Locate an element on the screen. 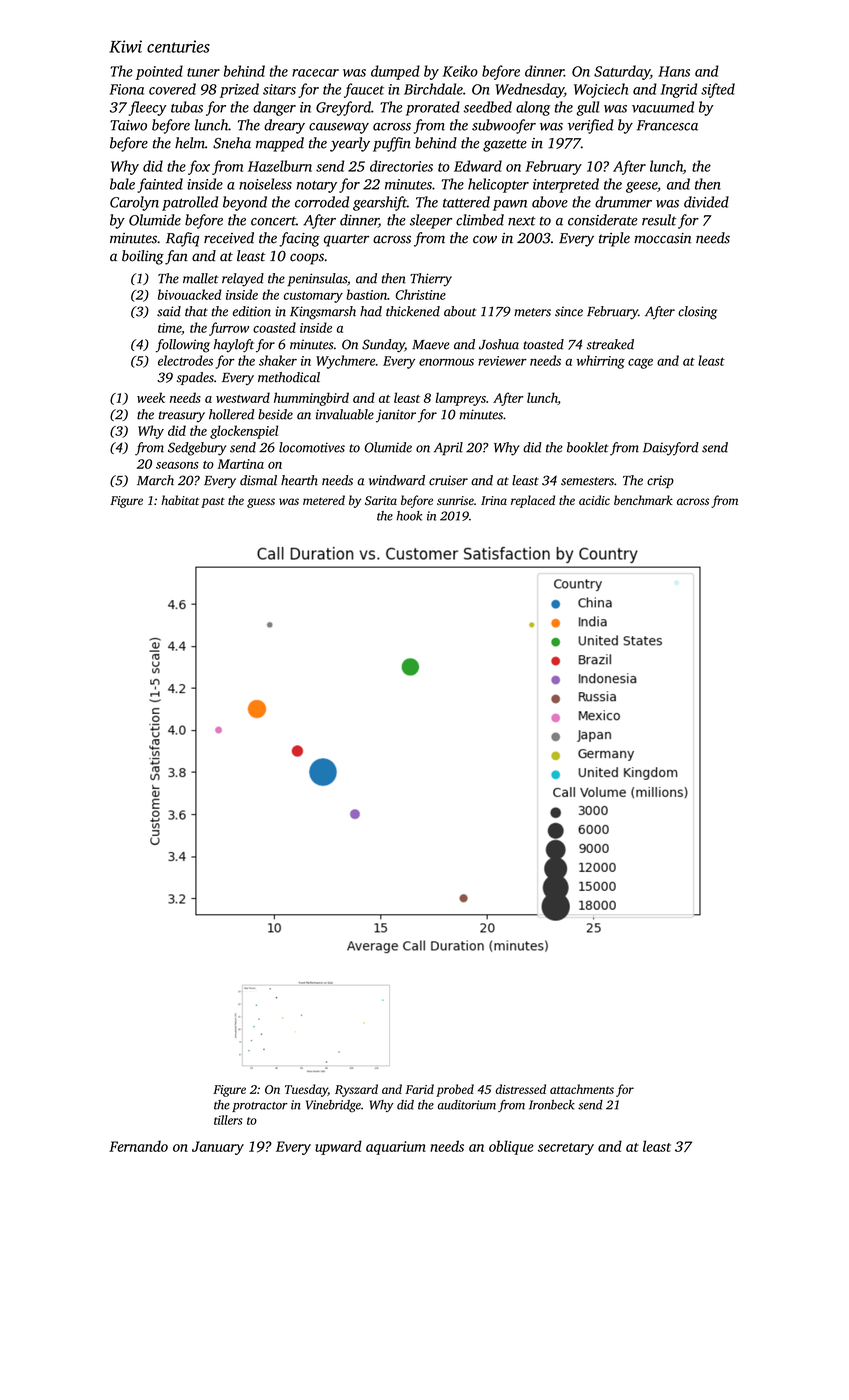  janitor is located at coordinates (396, 416).
